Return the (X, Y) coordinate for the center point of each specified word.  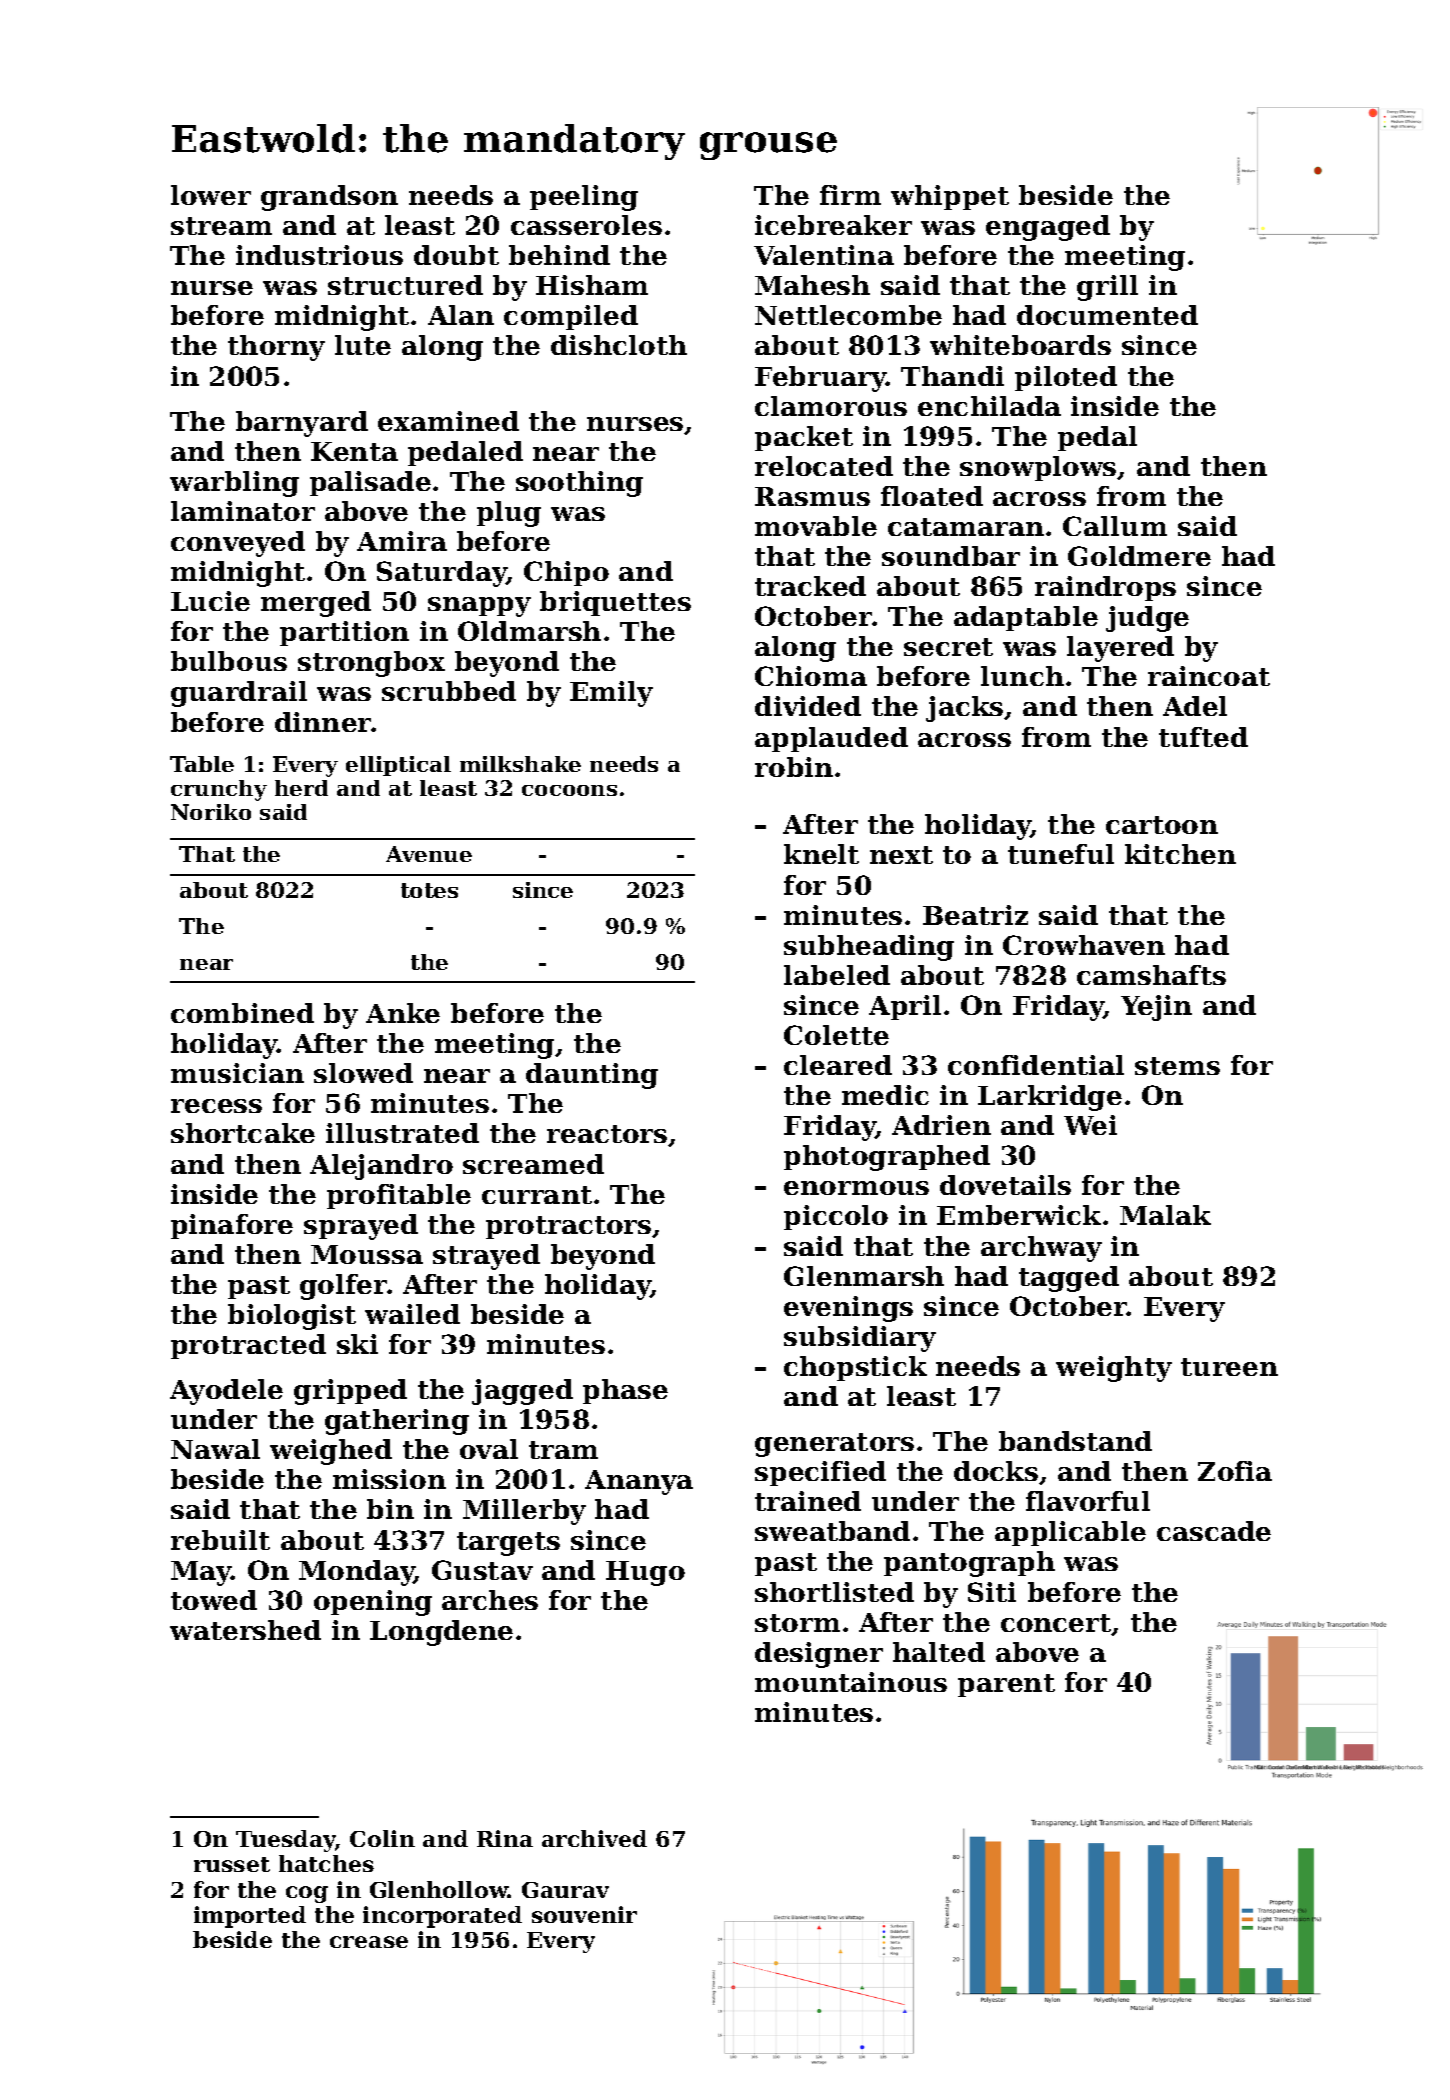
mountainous (851, 1682)
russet (232, 1864)
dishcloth (619, 345)
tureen (1229, 1367)
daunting (592, 1076)
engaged (1048, 228)
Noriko (211, 812)
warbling (234, 484)
